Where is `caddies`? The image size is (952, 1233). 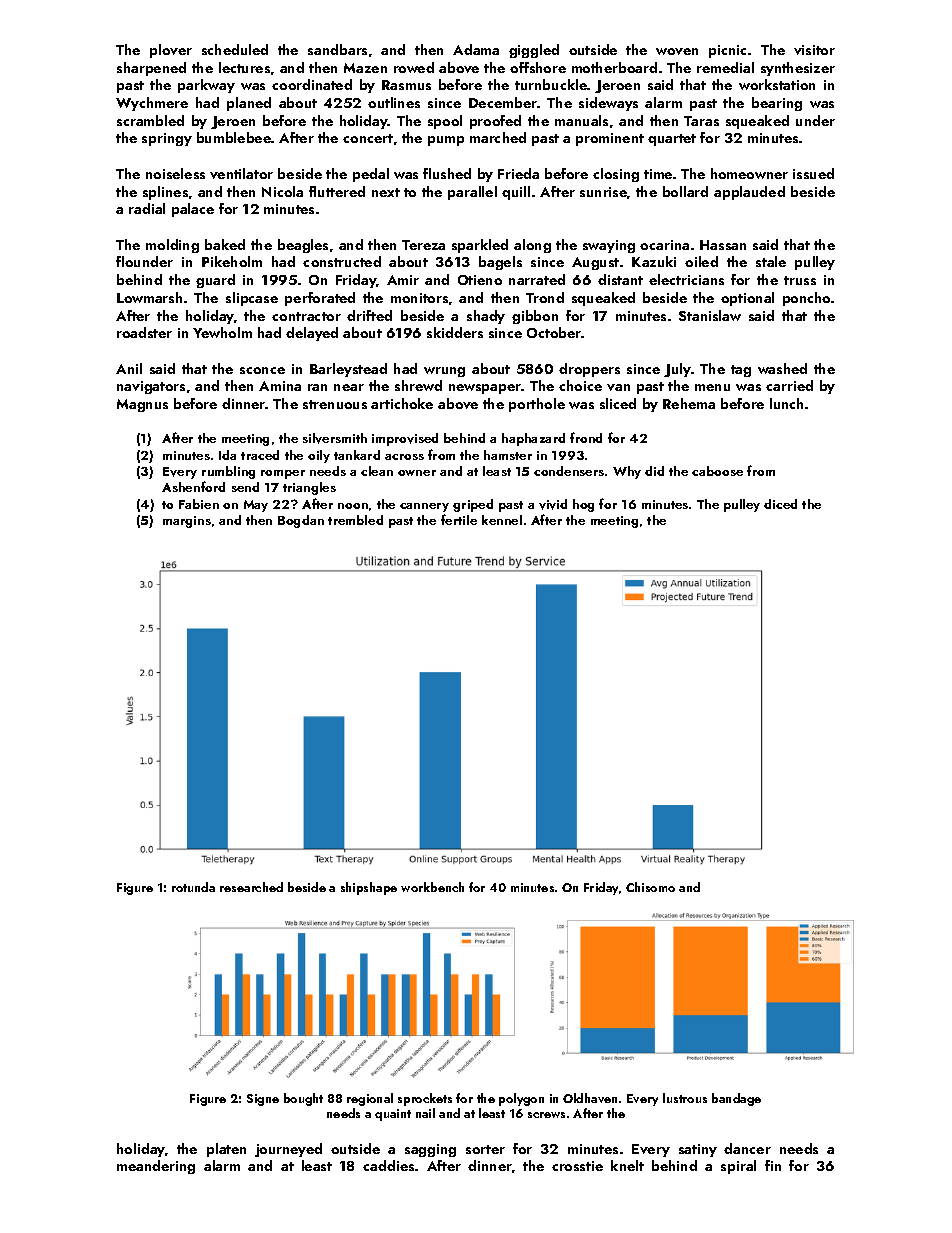
caddies is located at coordinates (388, 1165).
